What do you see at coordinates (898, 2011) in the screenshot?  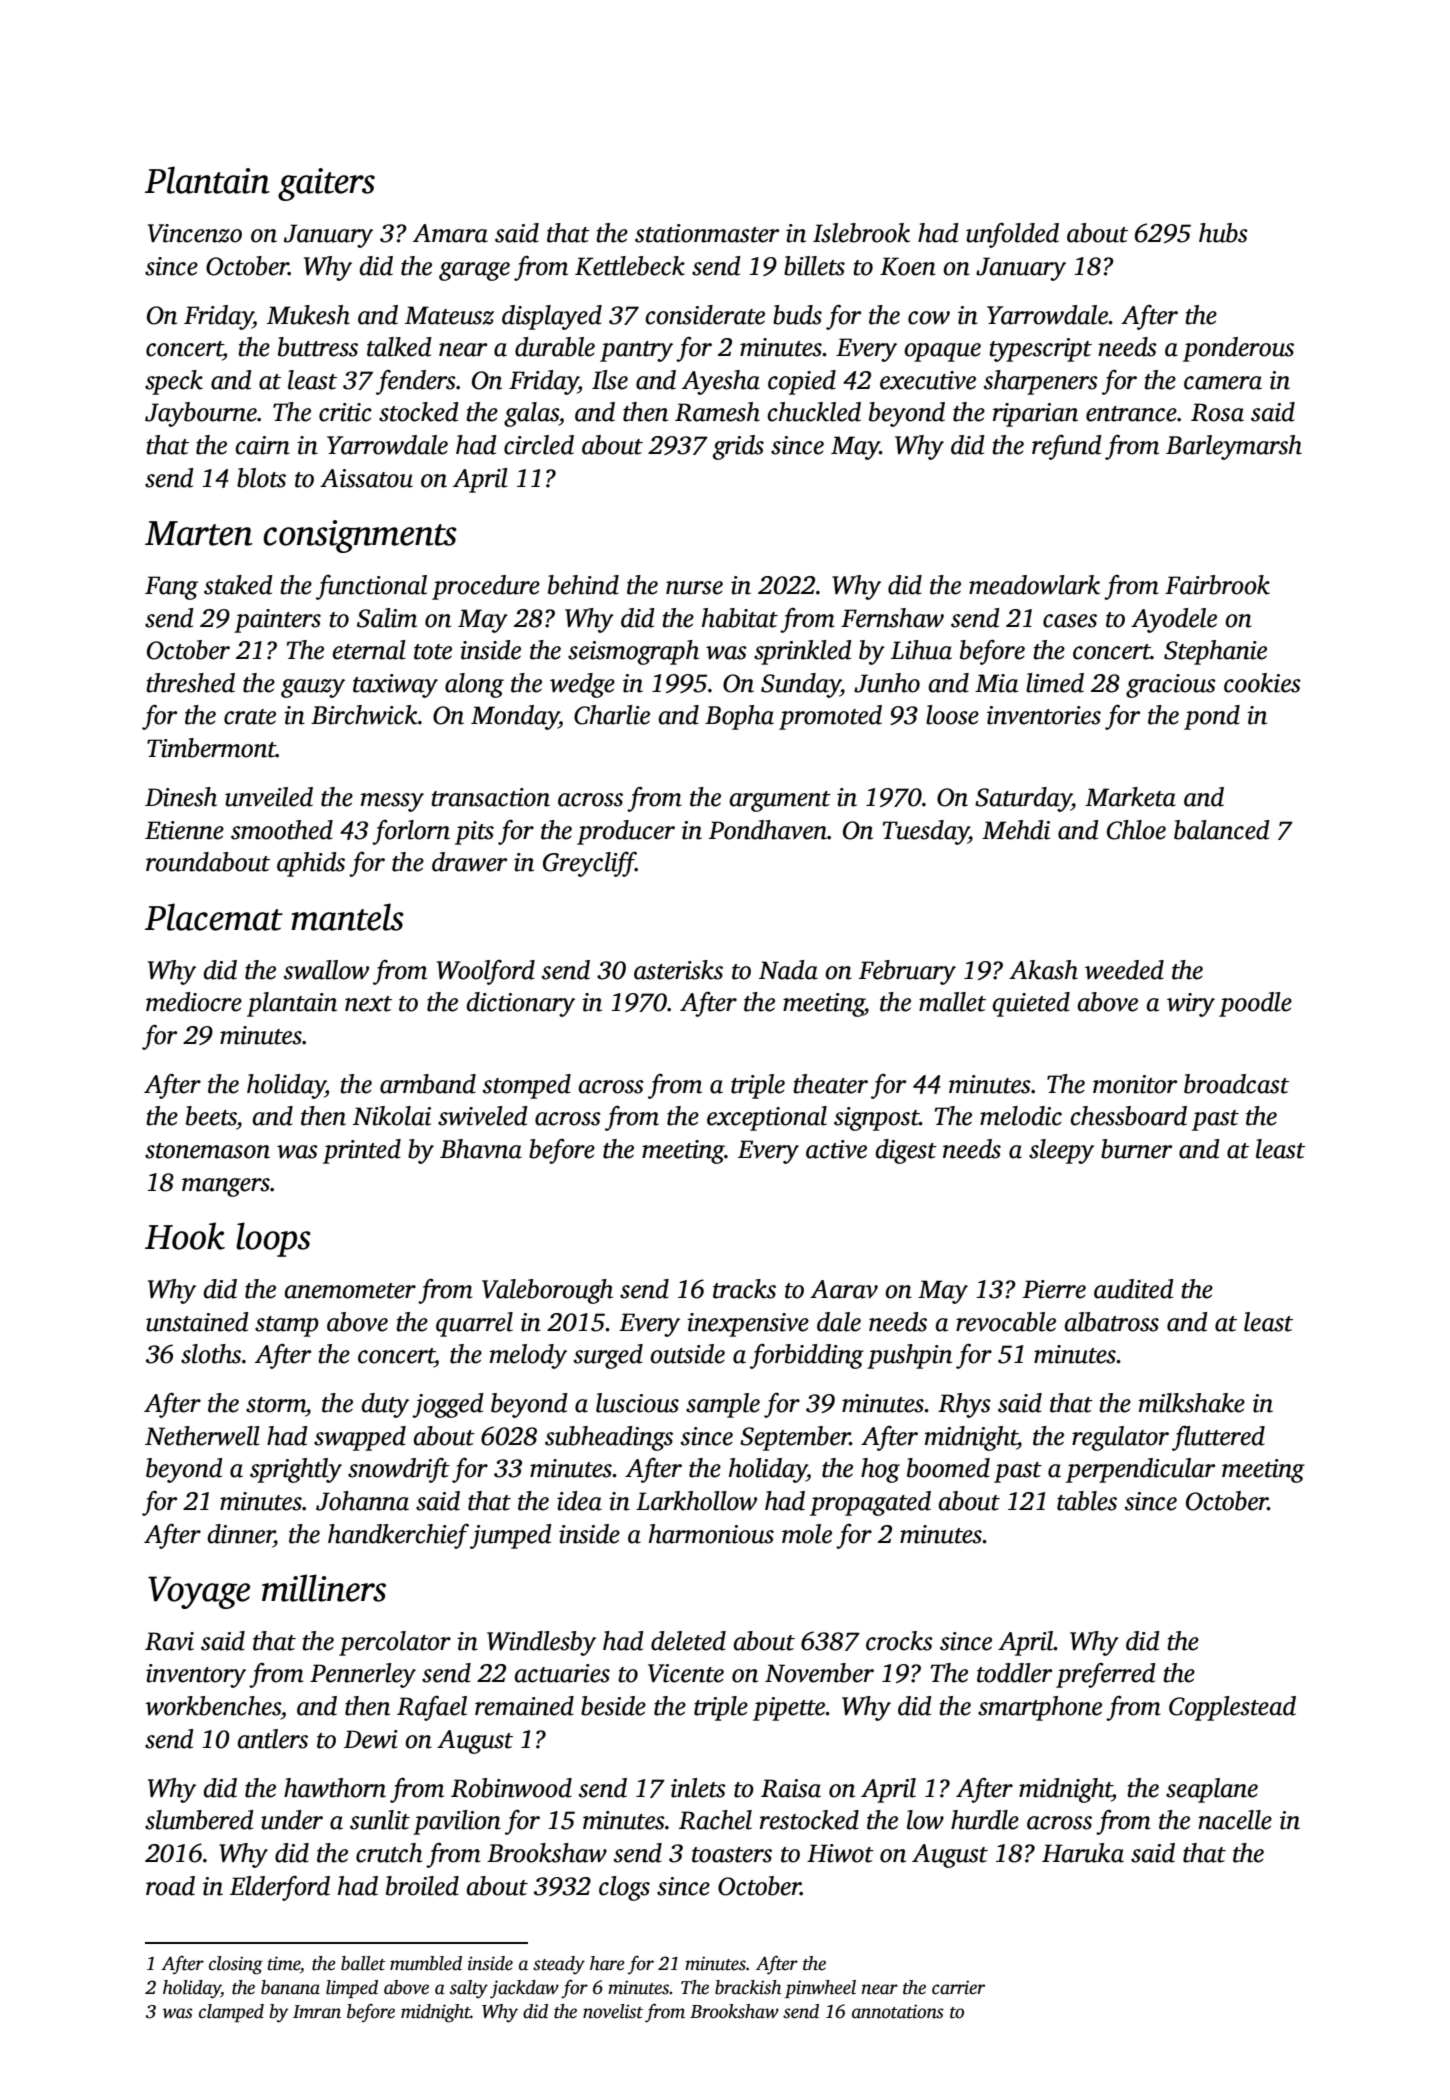 I see `annotations` at bounding box center [898, 2011].
